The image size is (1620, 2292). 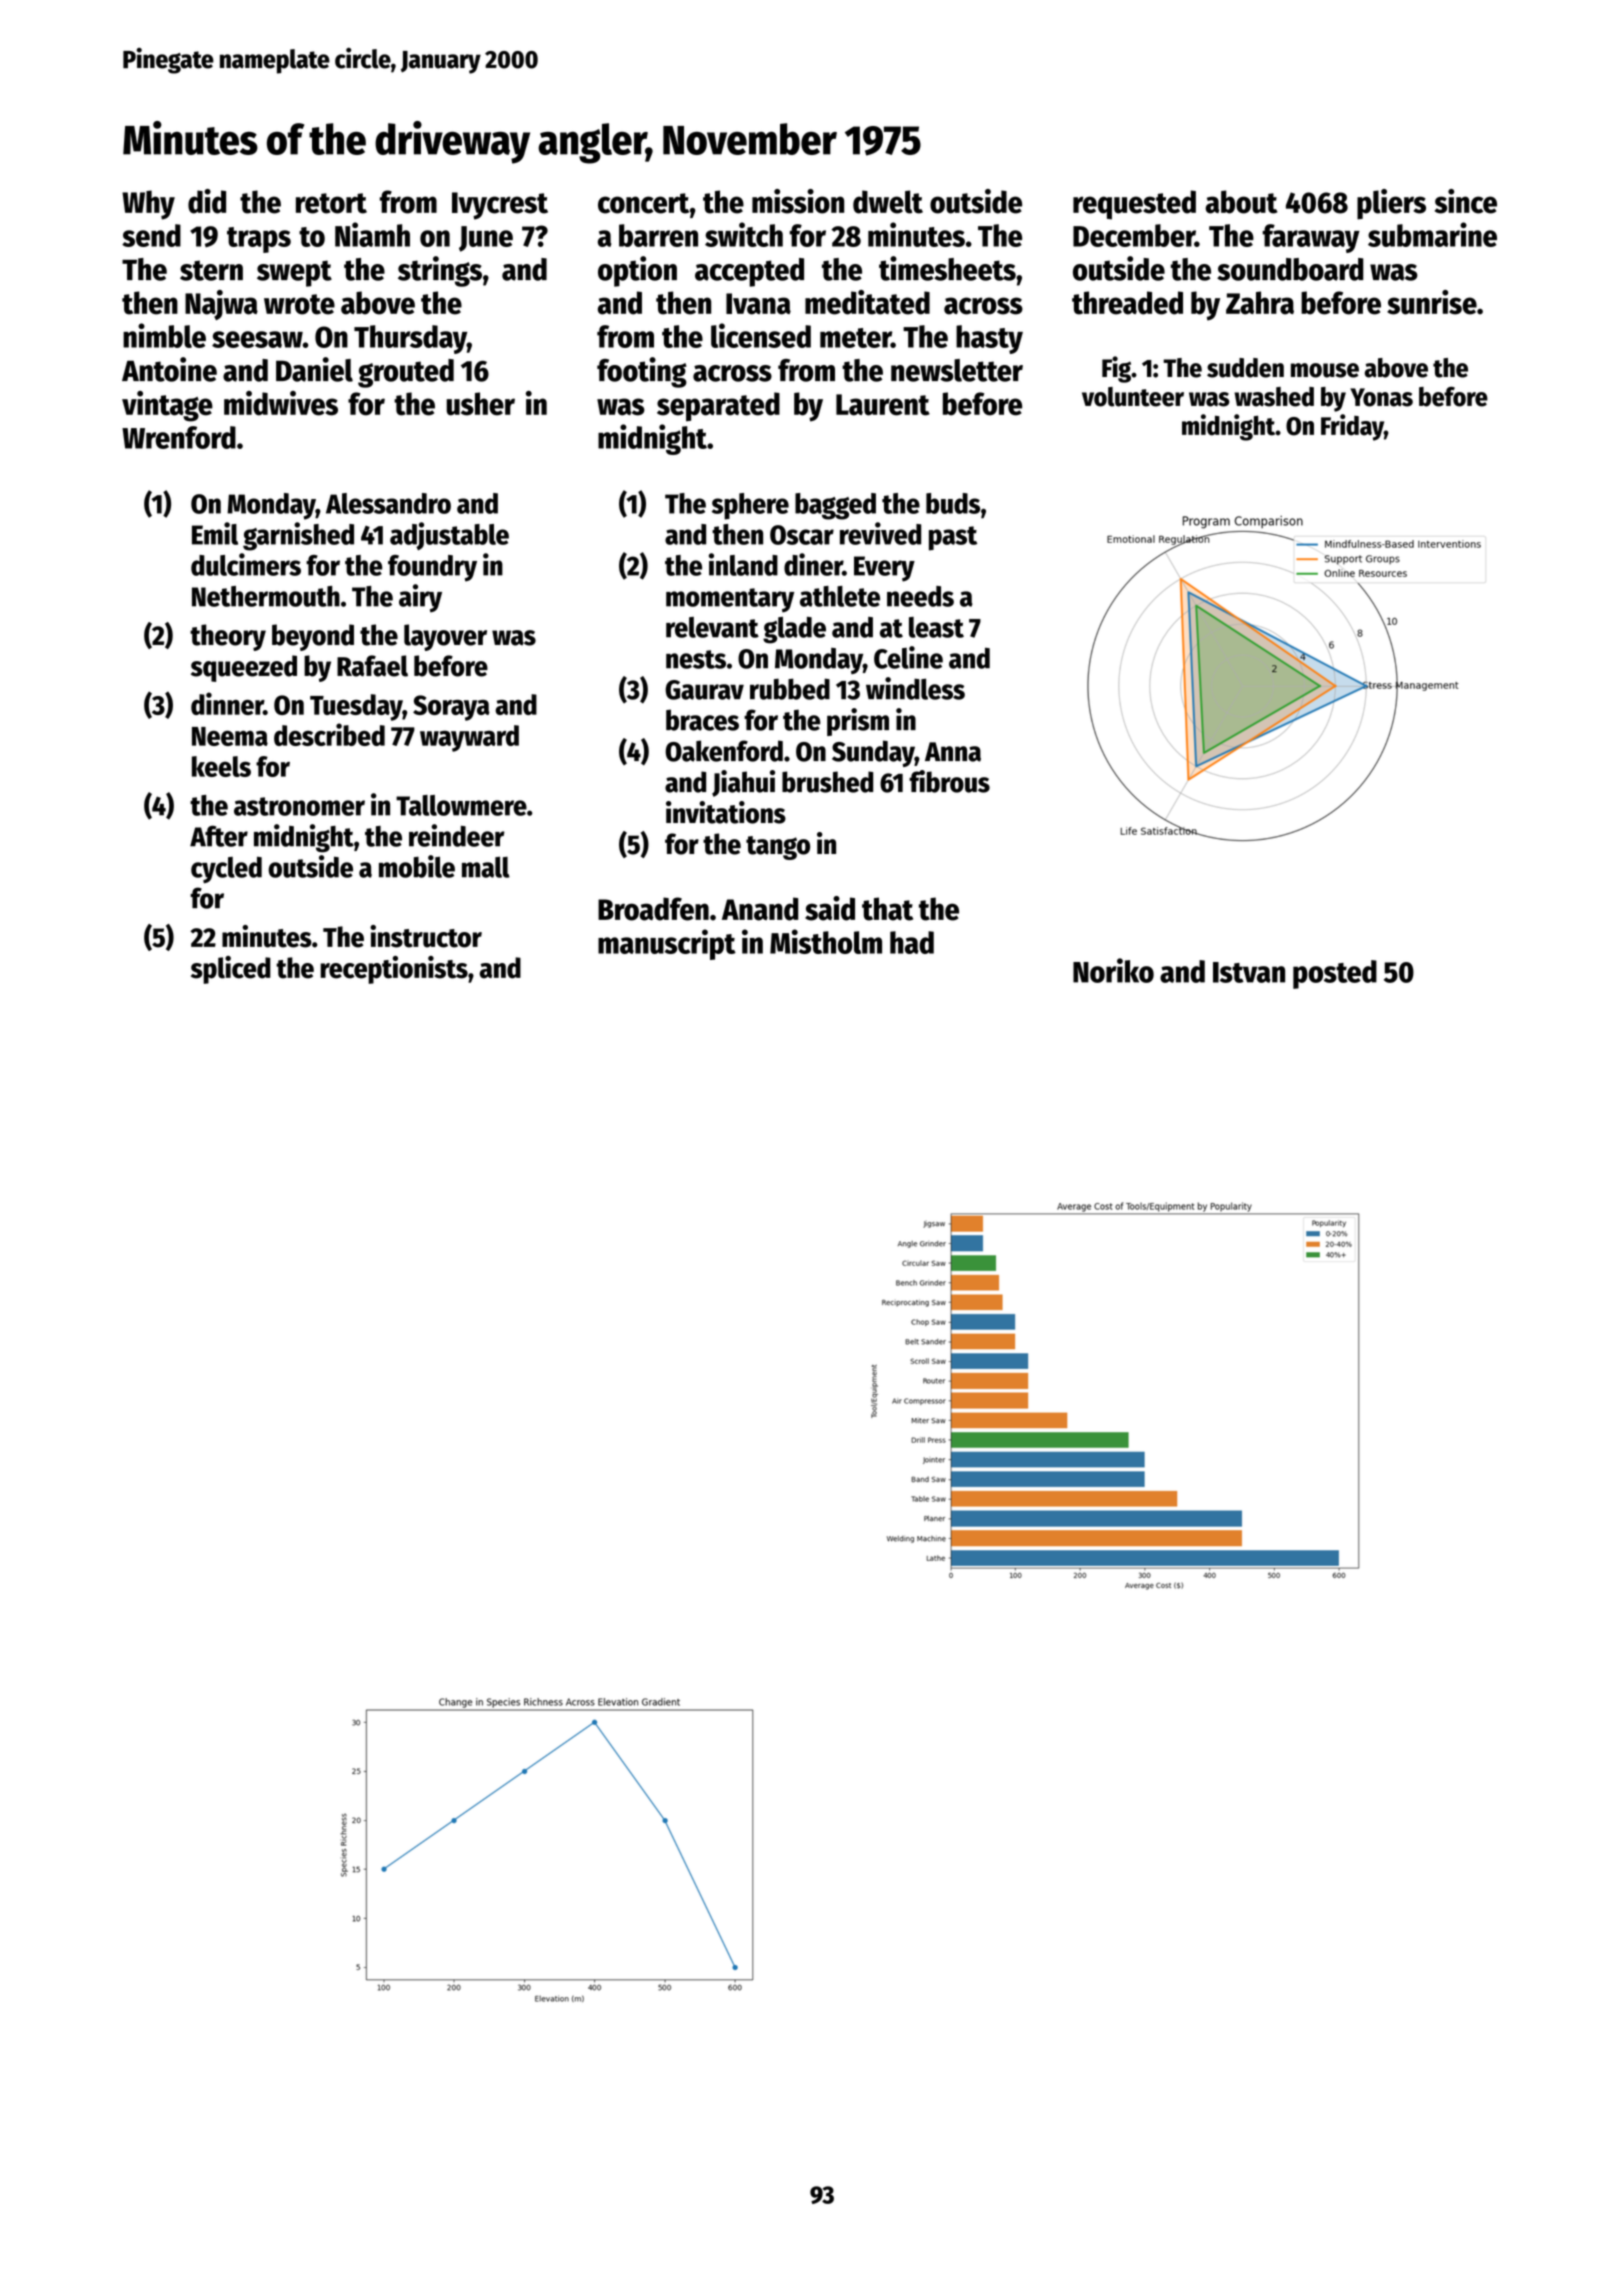 I want to click on separated, so click(x=718, y=407).
